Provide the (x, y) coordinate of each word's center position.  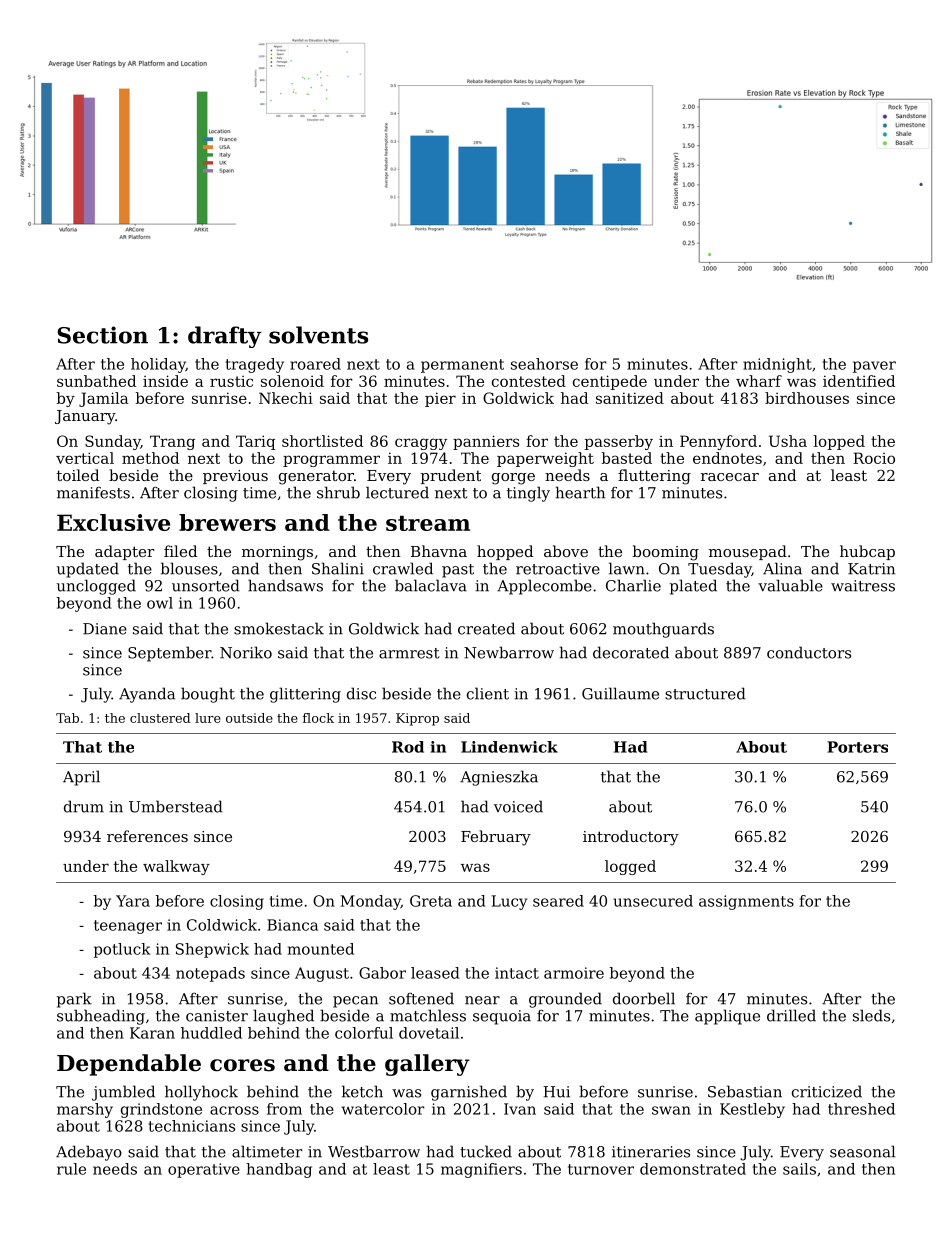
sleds (871, 1015)
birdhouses (807, 398)
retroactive (558, 569)
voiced (518, 806)
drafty (225, 337)
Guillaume (620, 693)
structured (705, 693)
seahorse (544, 364)
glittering (305, 695)
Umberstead (176, 806)
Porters (857, 747)
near (482, 1000)
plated (693, 587)
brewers (227, 522)
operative (204, 1170)
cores (242, 1065)
